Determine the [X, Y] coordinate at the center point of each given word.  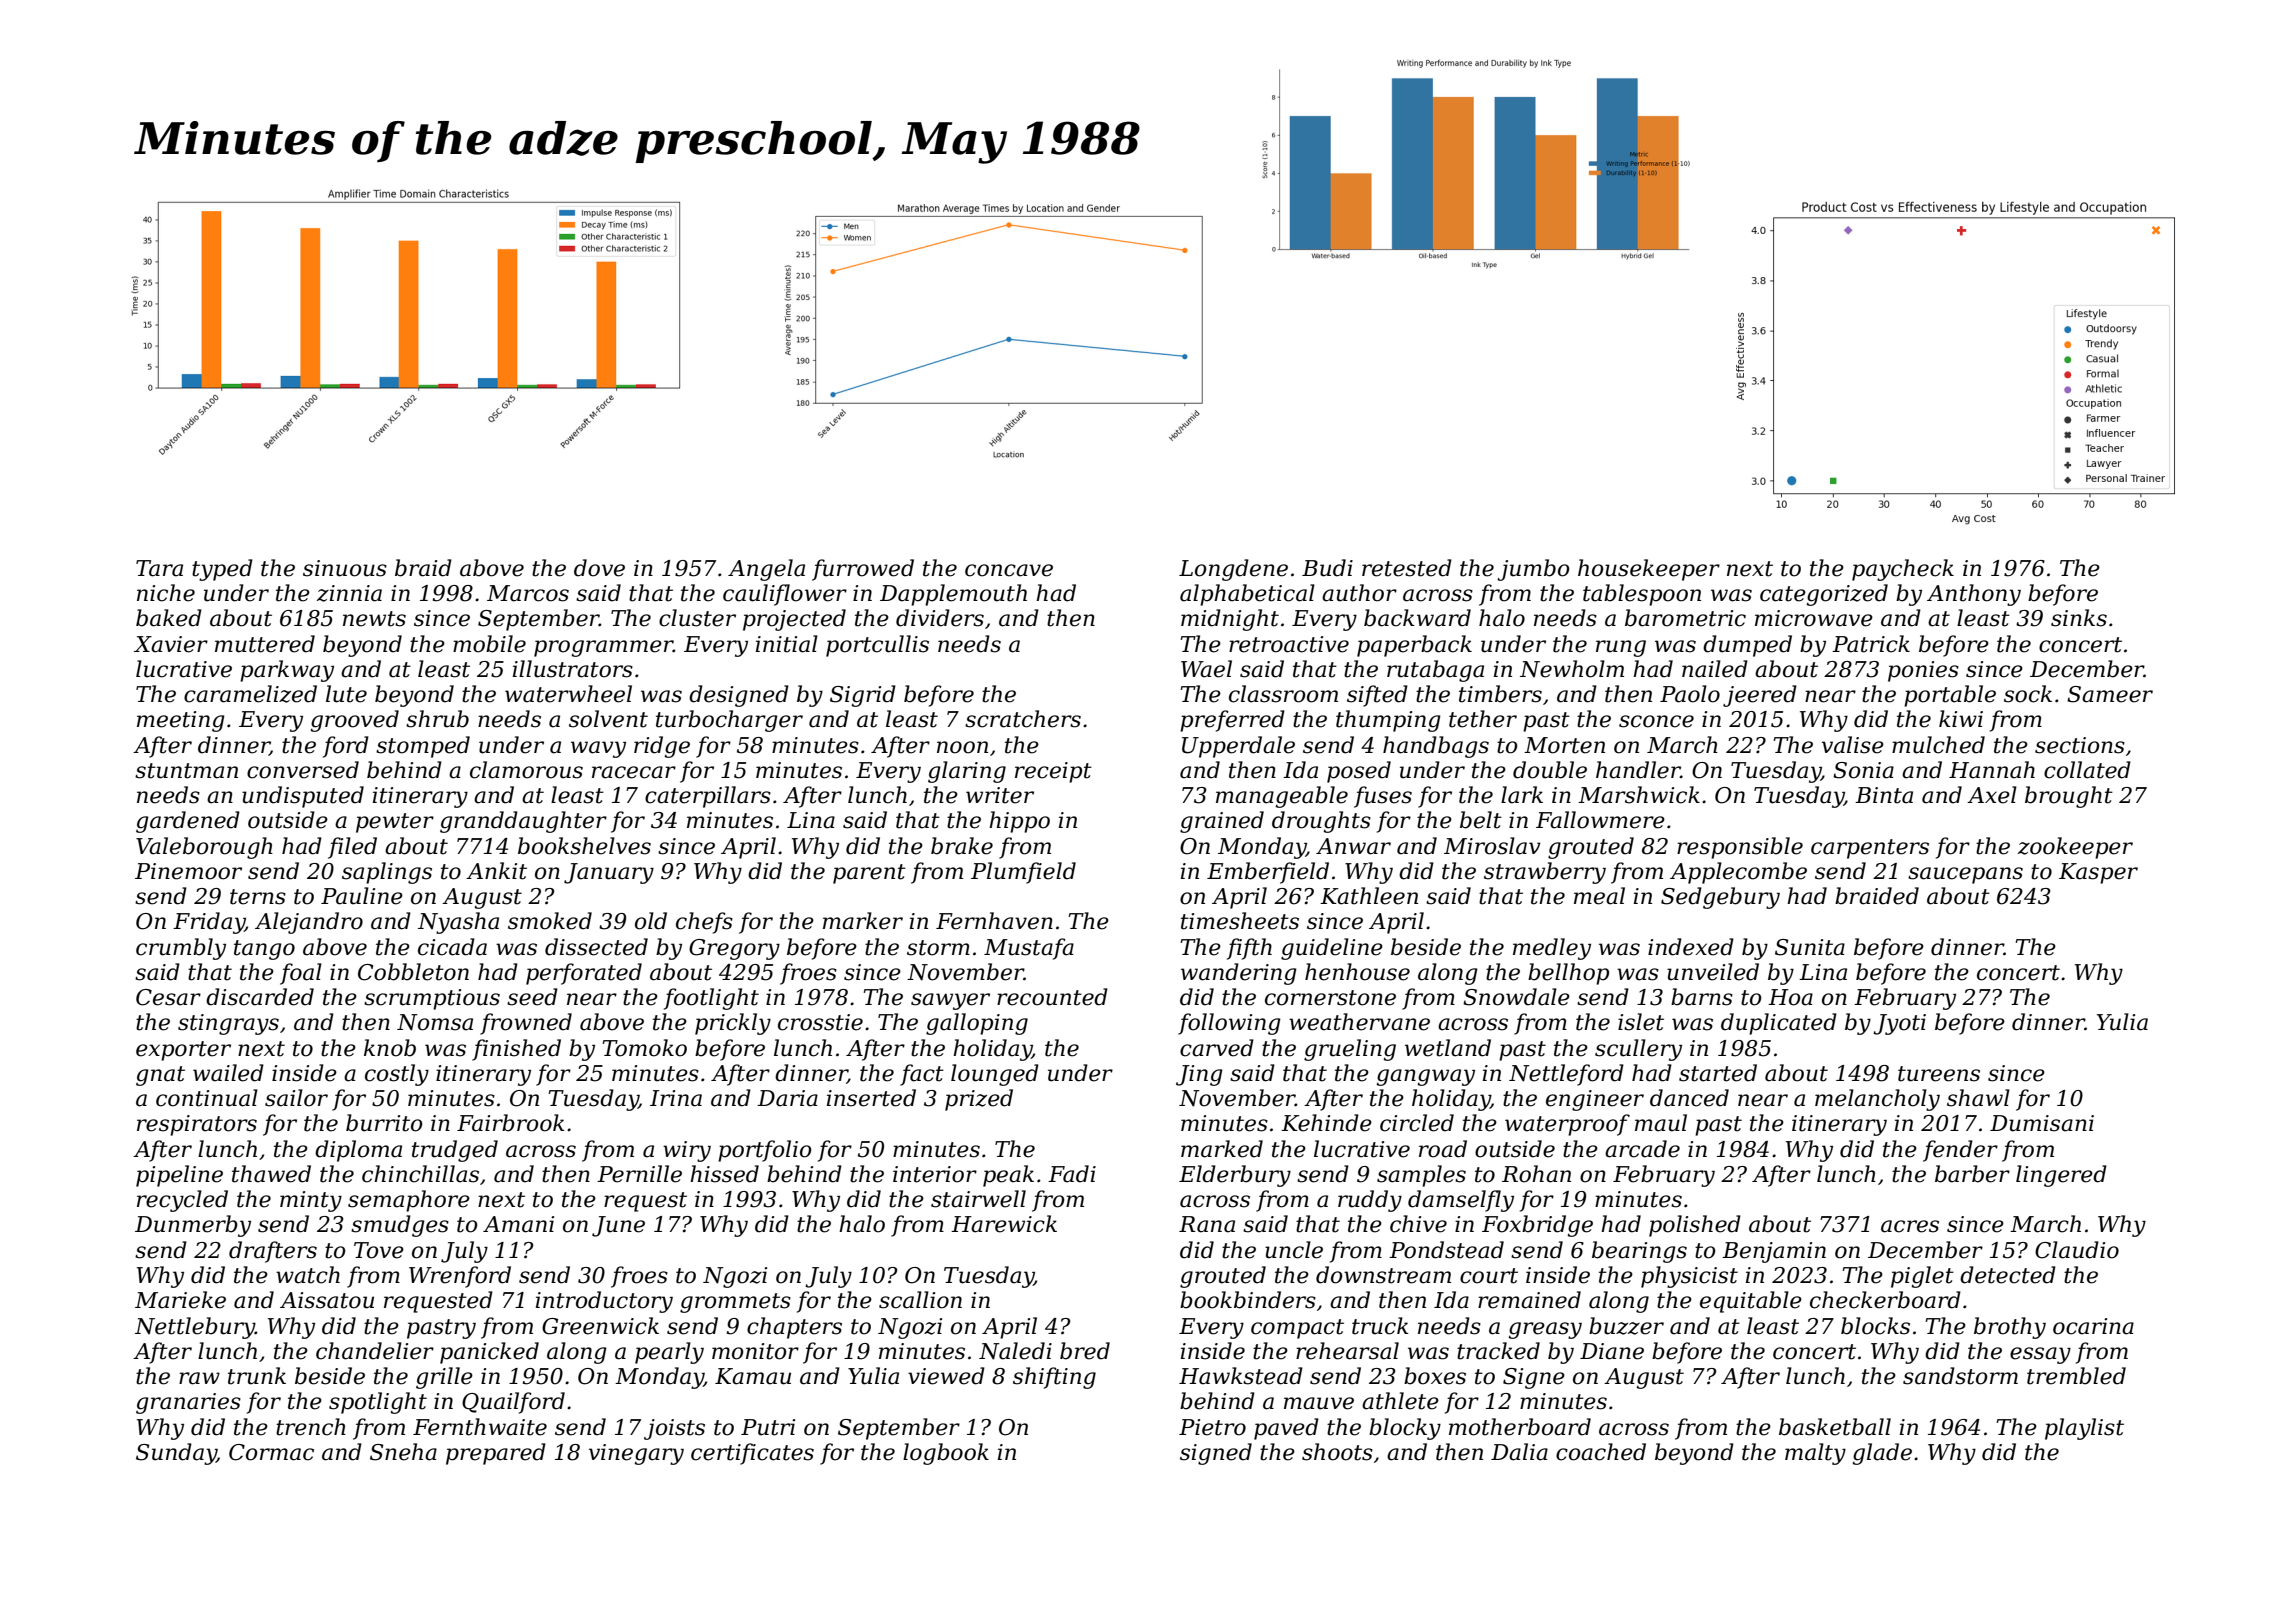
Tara [159, 568]
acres [1910, 1226]
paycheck [1903, 570]
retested [1407, 568]
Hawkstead [1241, 1376]
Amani [518, 1224]
